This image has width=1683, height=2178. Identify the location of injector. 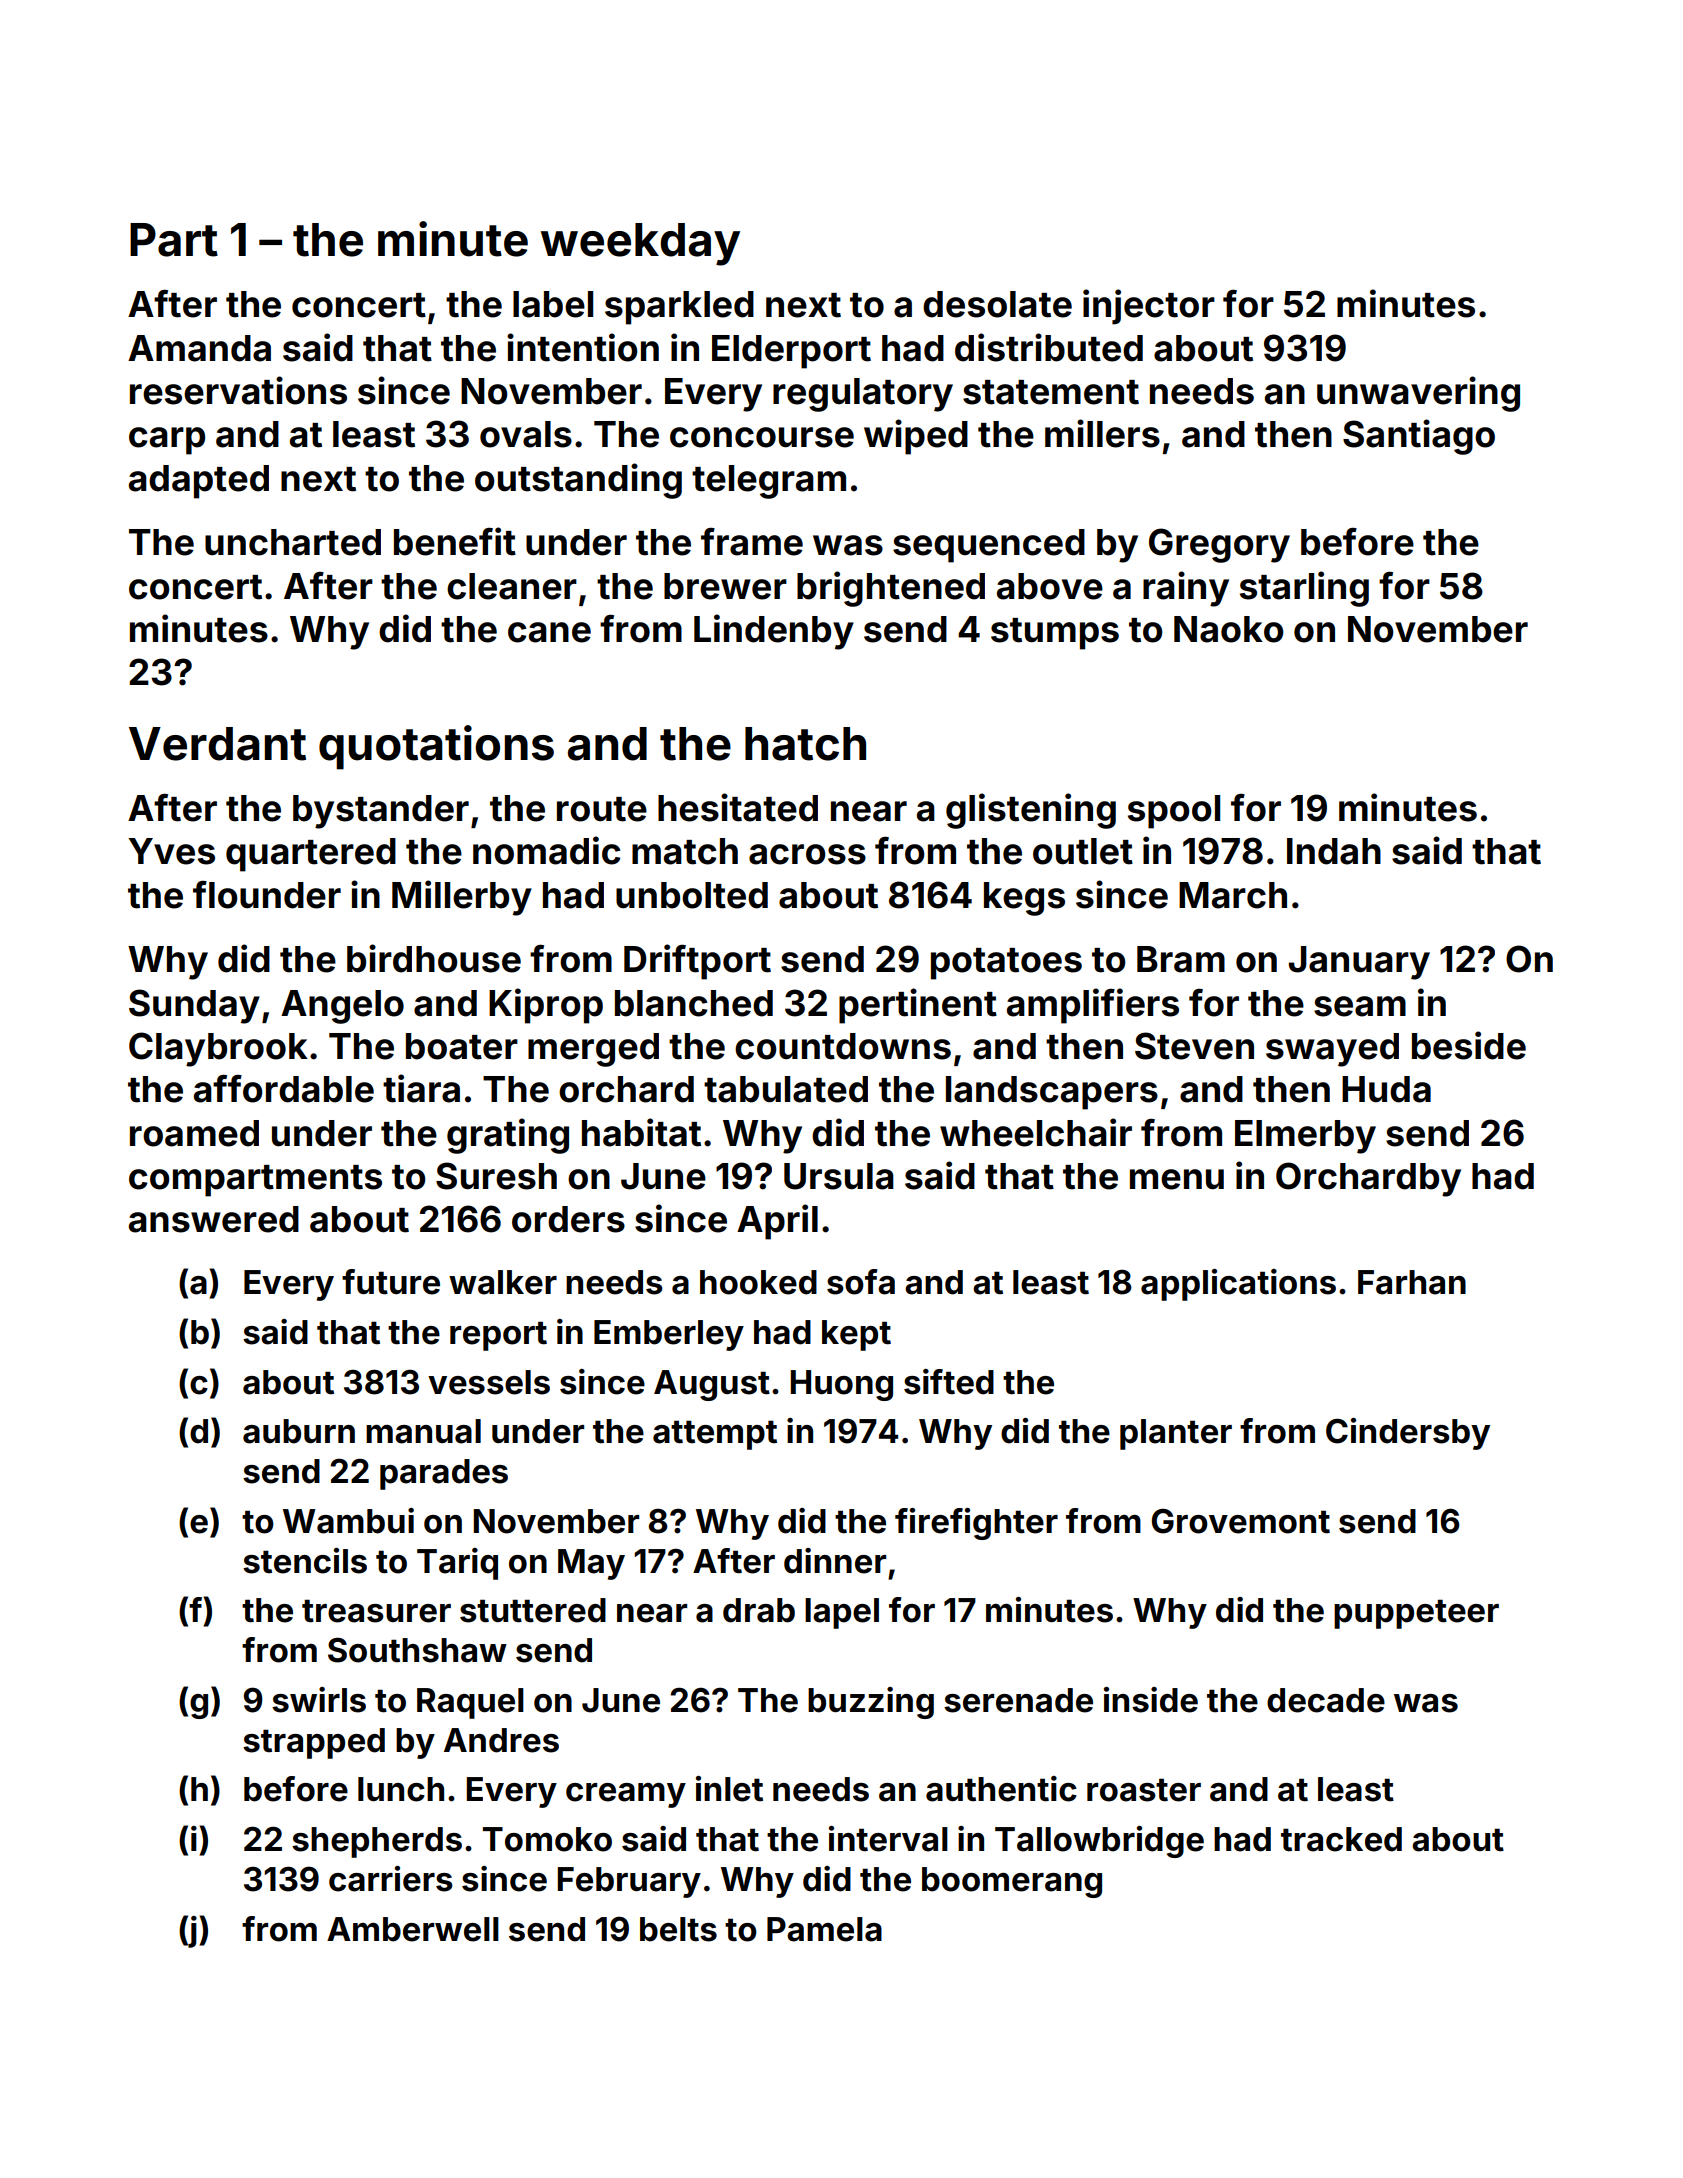
(1149, 307).
